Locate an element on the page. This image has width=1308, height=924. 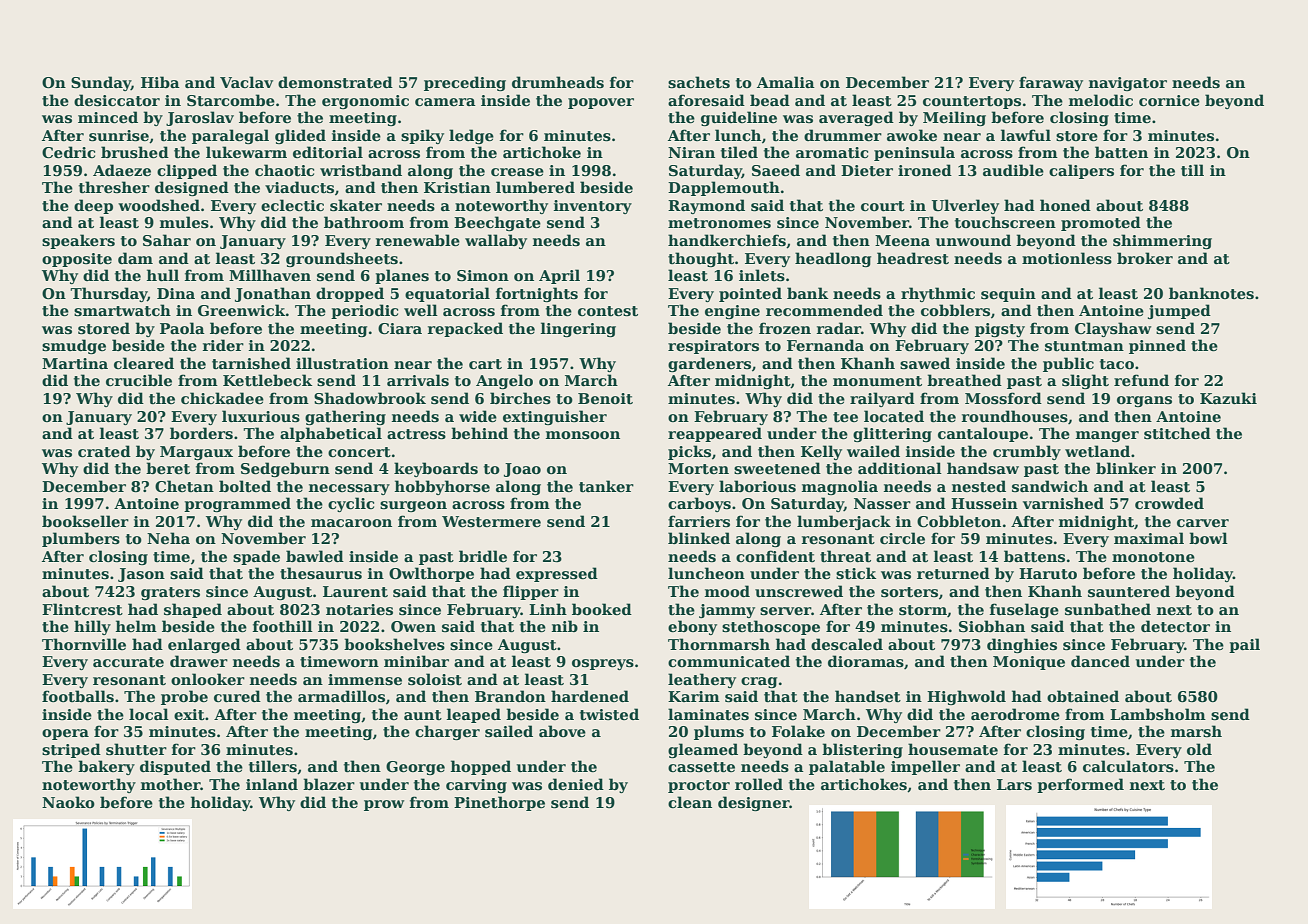
drumheads is located at coordinates (558, 82).
